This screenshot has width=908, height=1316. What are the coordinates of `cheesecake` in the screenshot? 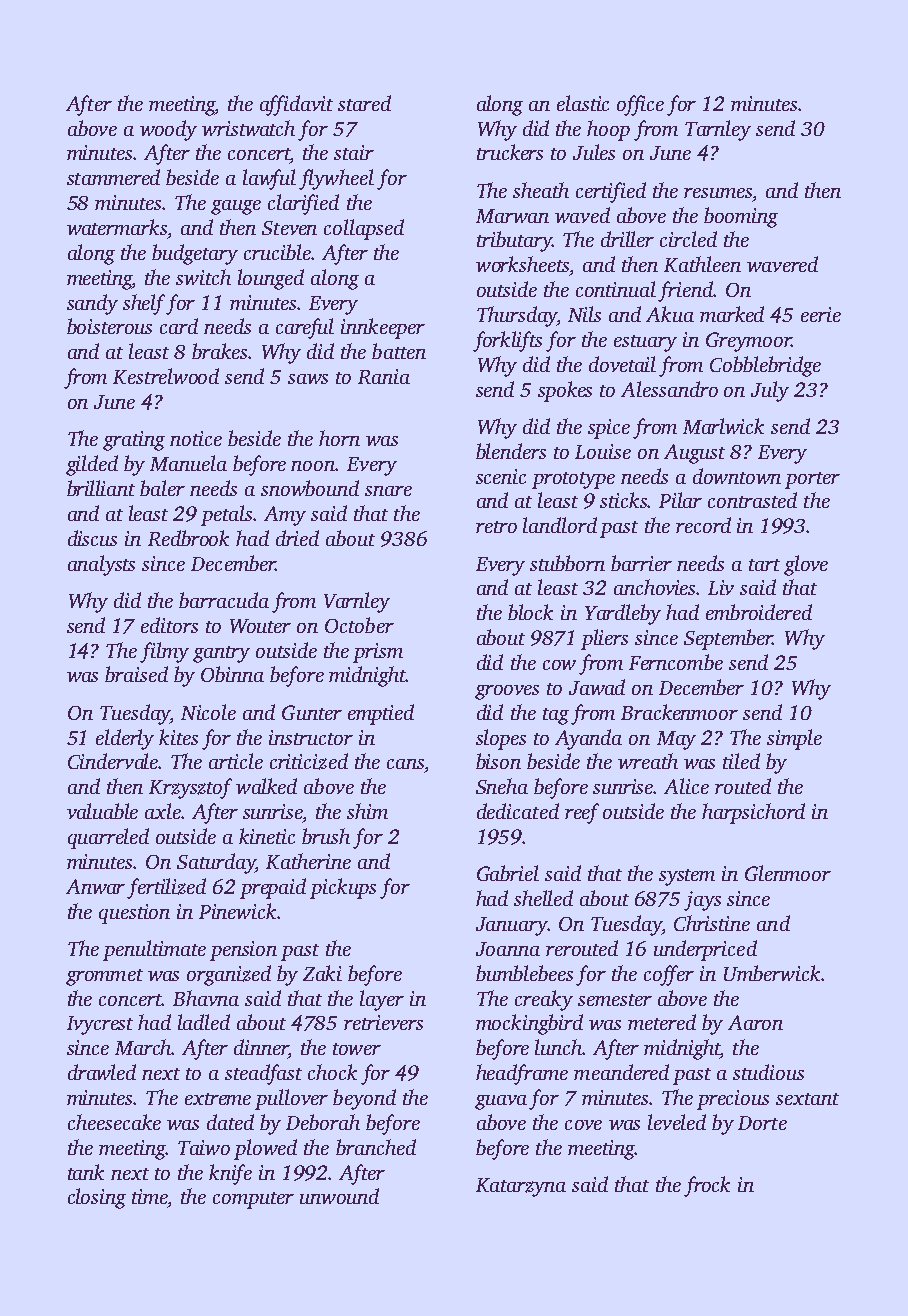 It's located at (114, 1122).
